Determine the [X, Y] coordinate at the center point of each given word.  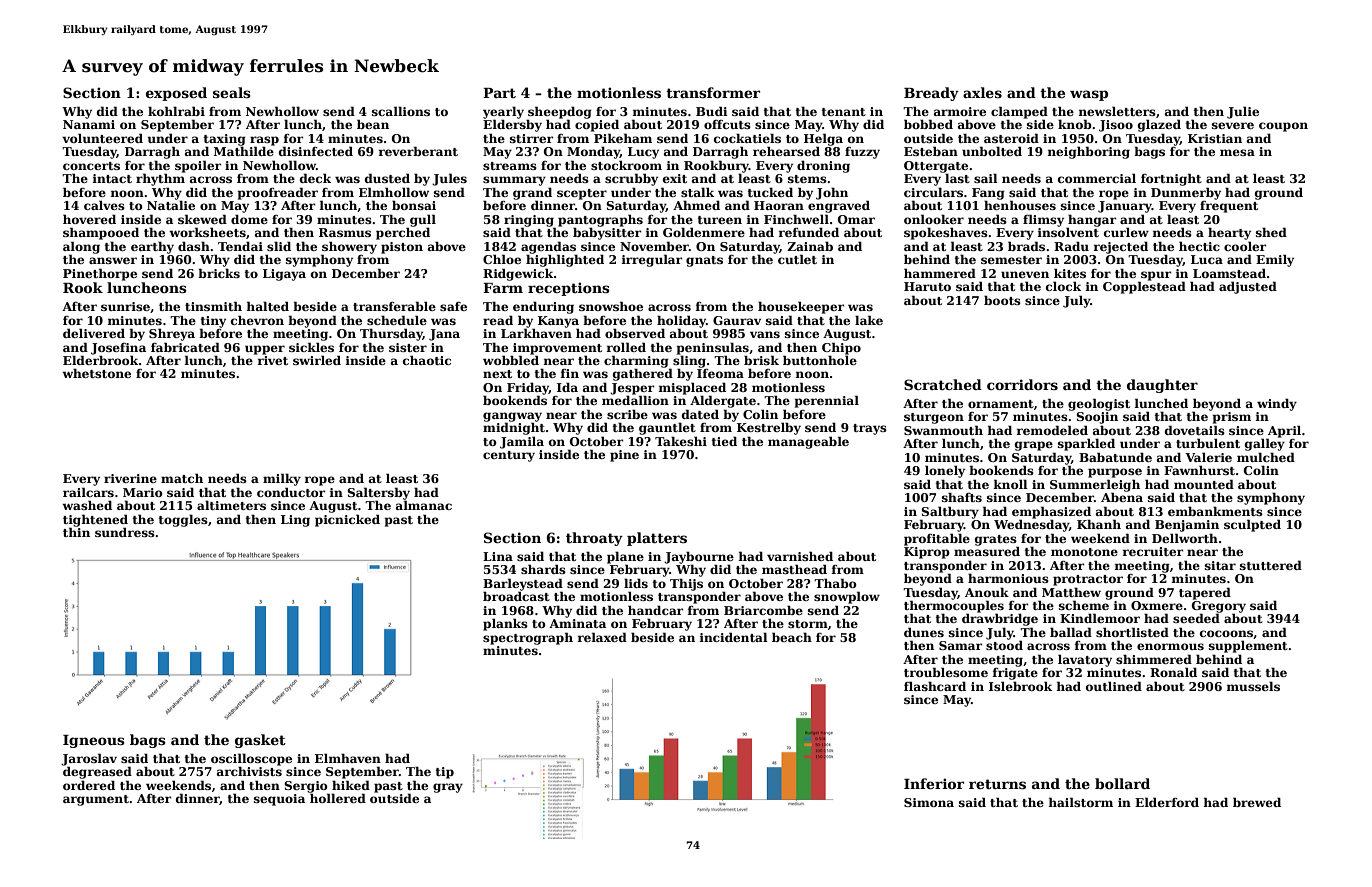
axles [982, 92]
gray [448, 788]
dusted [387, 178]
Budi [712, 111]
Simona [929, 802]
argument [96, 800]
